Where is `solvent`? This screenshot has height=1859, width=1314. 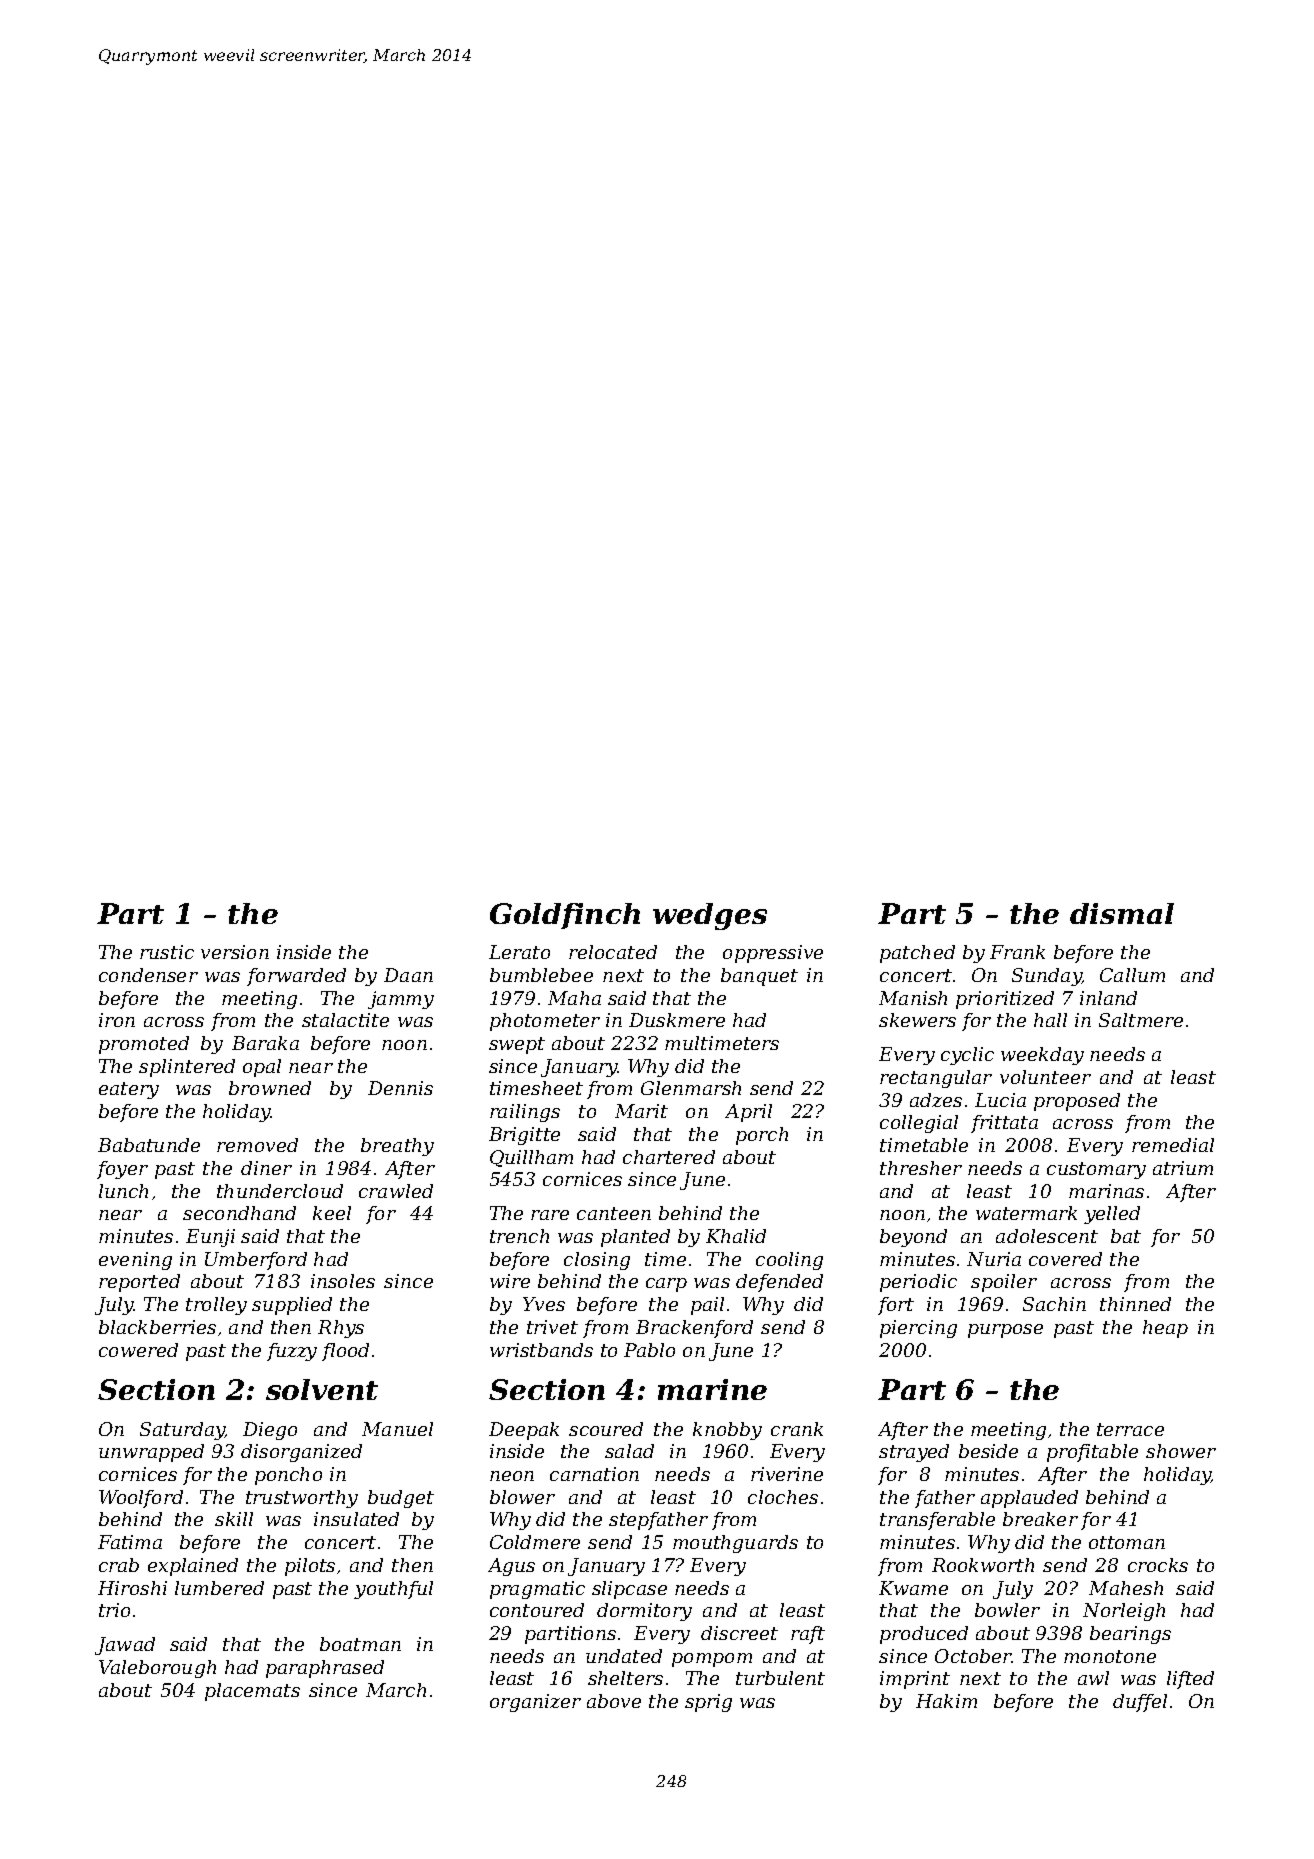
solvent is located at coordinates (322, 1389).
